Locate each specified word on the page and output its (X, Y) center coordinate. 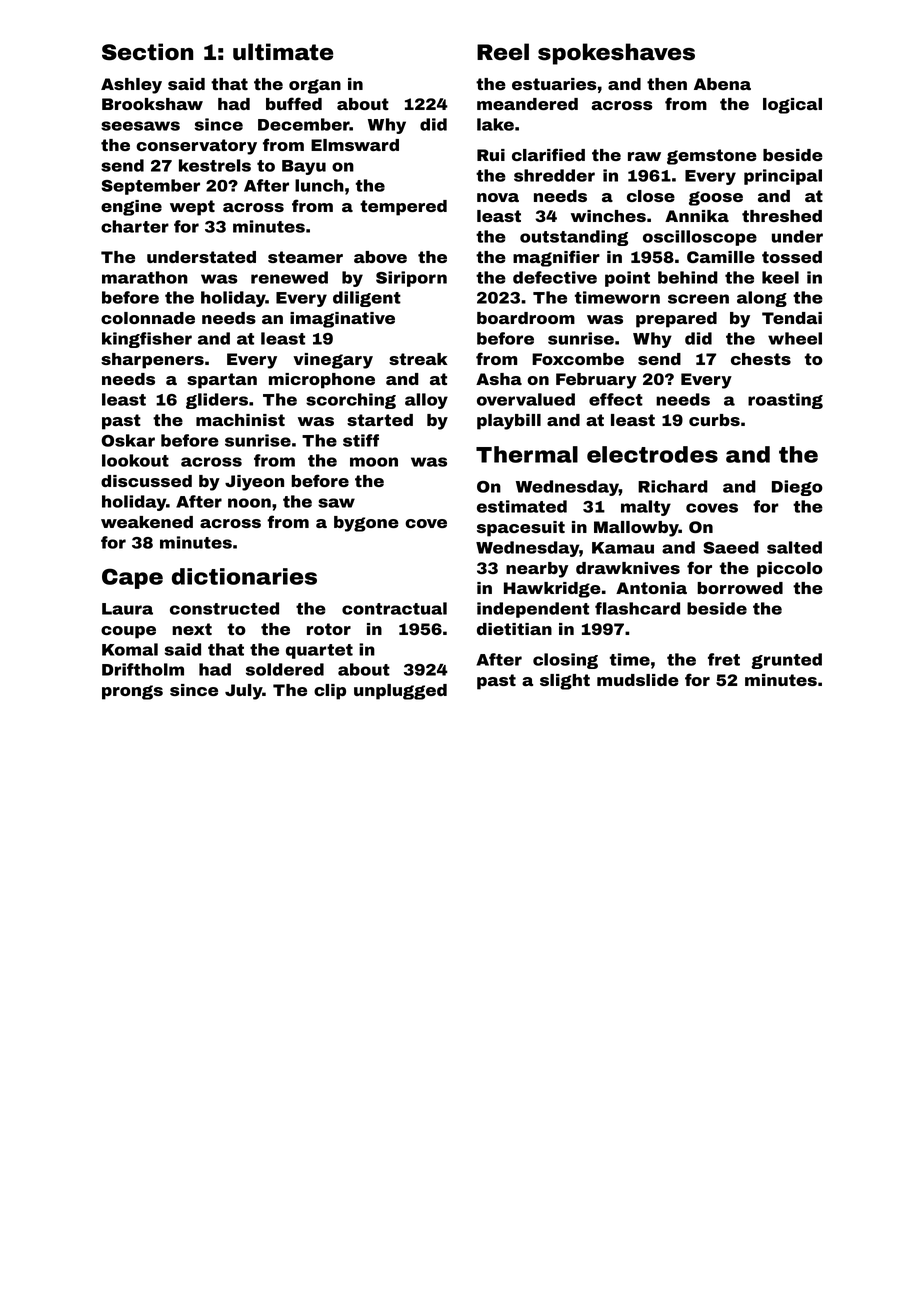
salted (794, 547)
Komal (130, 649)
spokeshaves (616, 54)
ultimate (283, 52)
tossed (792, 257)
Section (147, 52)
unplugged (400, 692)
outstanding (574, 238)
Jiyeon (254, 483)
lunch (319, 185)
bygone (366, 524)
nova (498, 197)
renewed (289, 277)
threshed (782, 216)
